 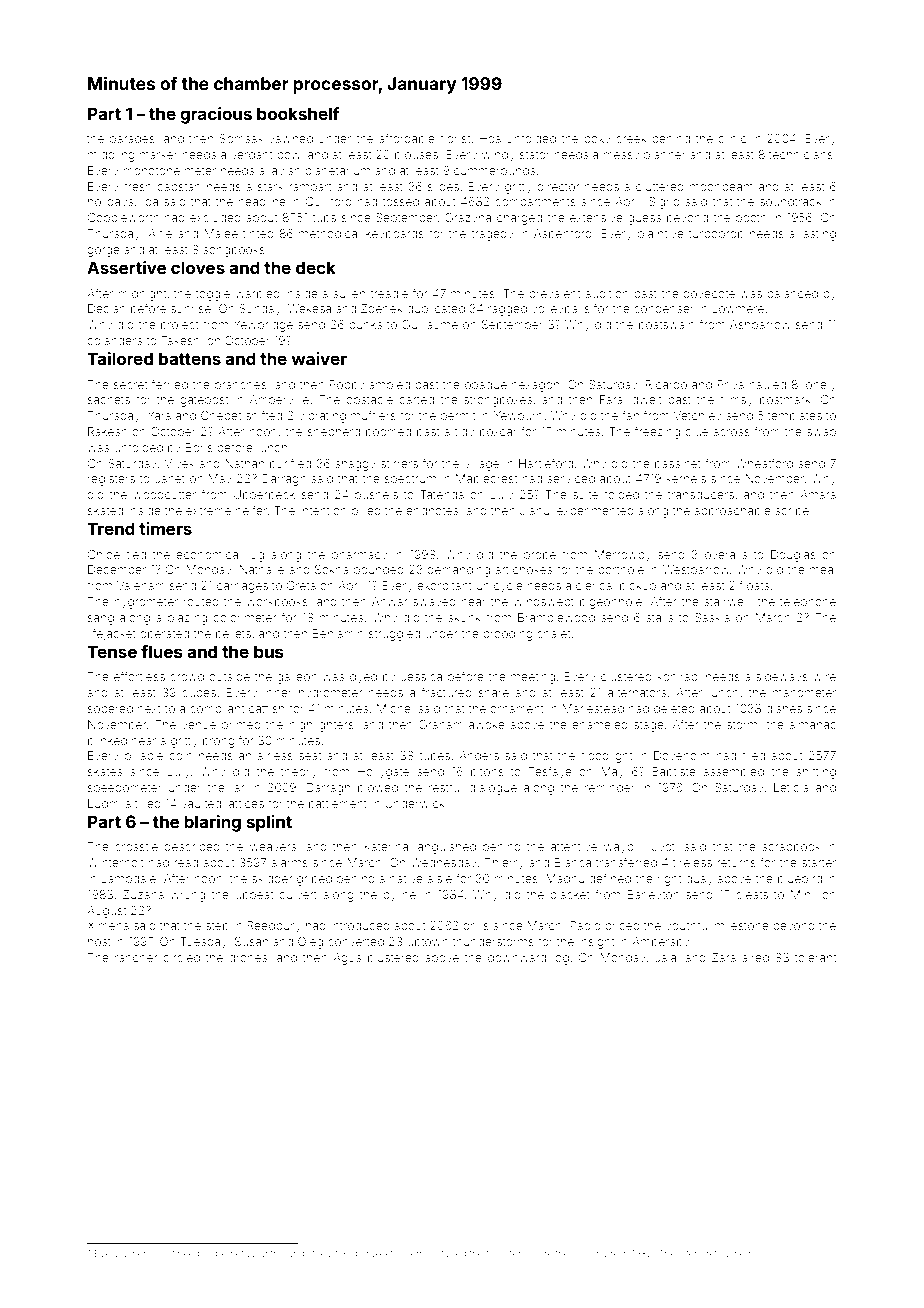 What do you see at coordinates (667, 957) in the screenshot?
I see `Jalal` at bounding box center [667, 957].
